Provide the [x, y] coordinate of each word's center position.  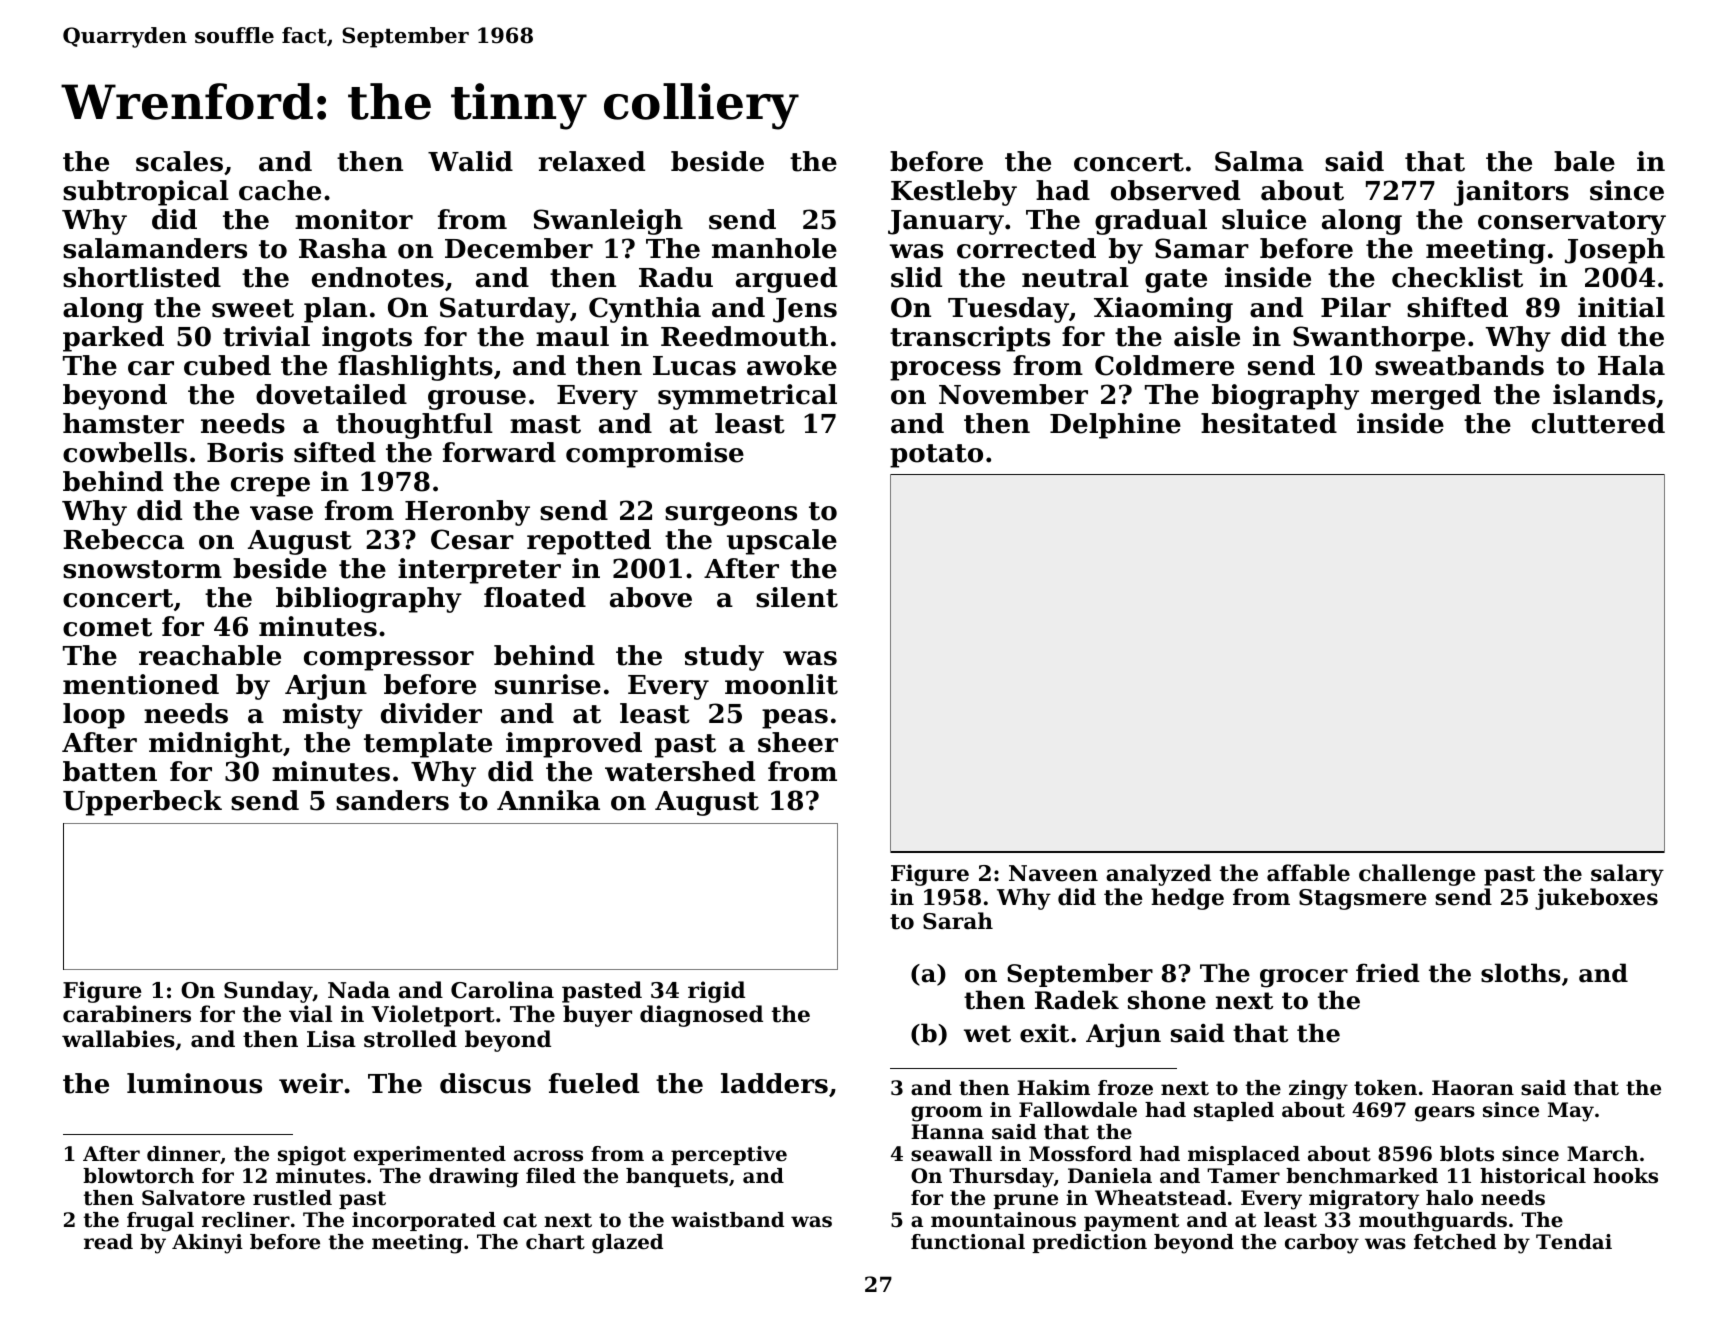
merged [1426, 397]
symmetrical [747, 397]
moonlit [781, 684]
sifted [335, 452]
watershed [680, 771]
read [108, 1242]
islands [1604, 394]
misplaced [1244, 1155]
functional [968, 1242]
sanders [392, 800]
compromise [655, 455]
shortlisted [142, 277]
